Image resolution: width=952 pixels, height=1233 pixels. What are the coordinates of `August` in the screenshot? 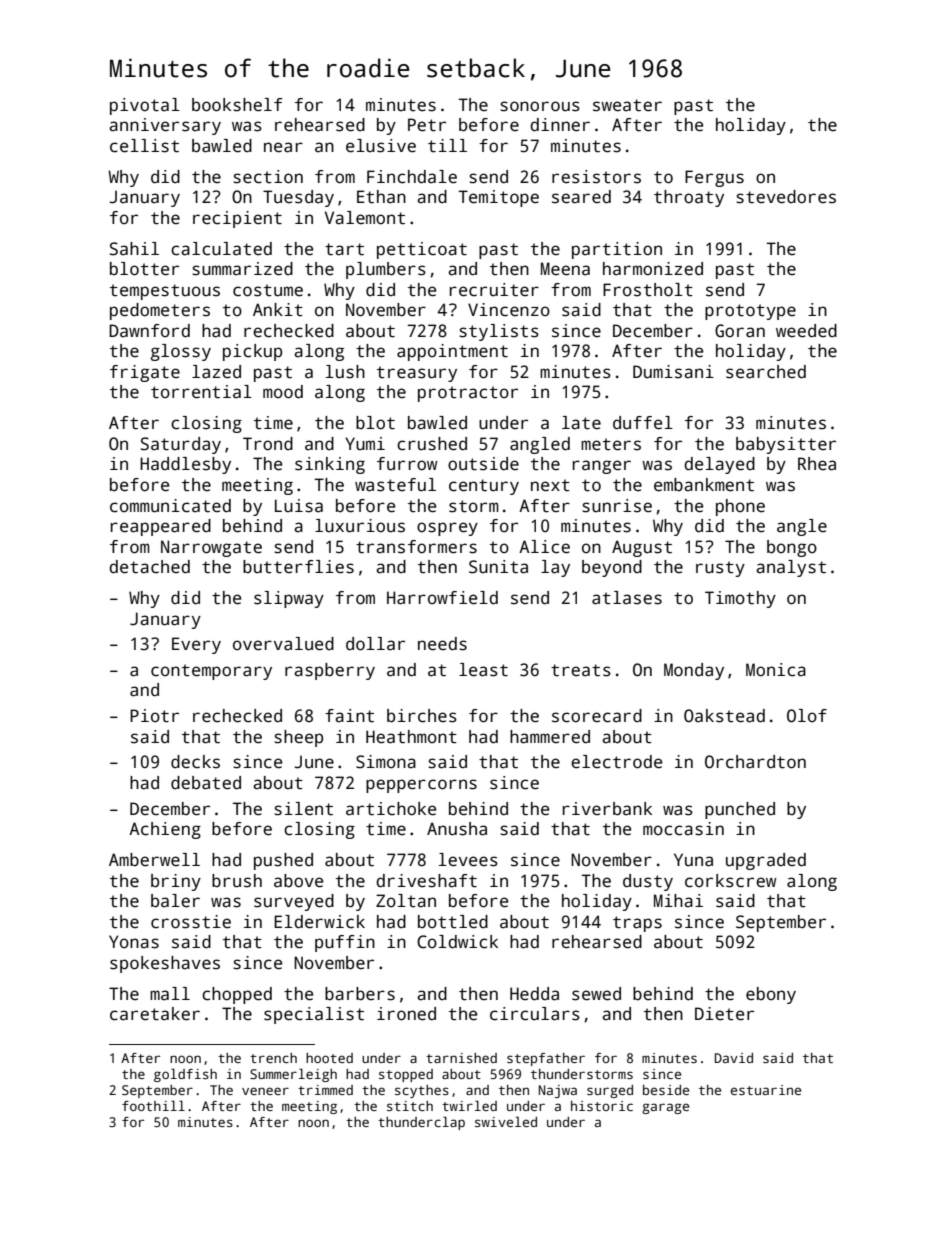 It's located at (642, 548).
